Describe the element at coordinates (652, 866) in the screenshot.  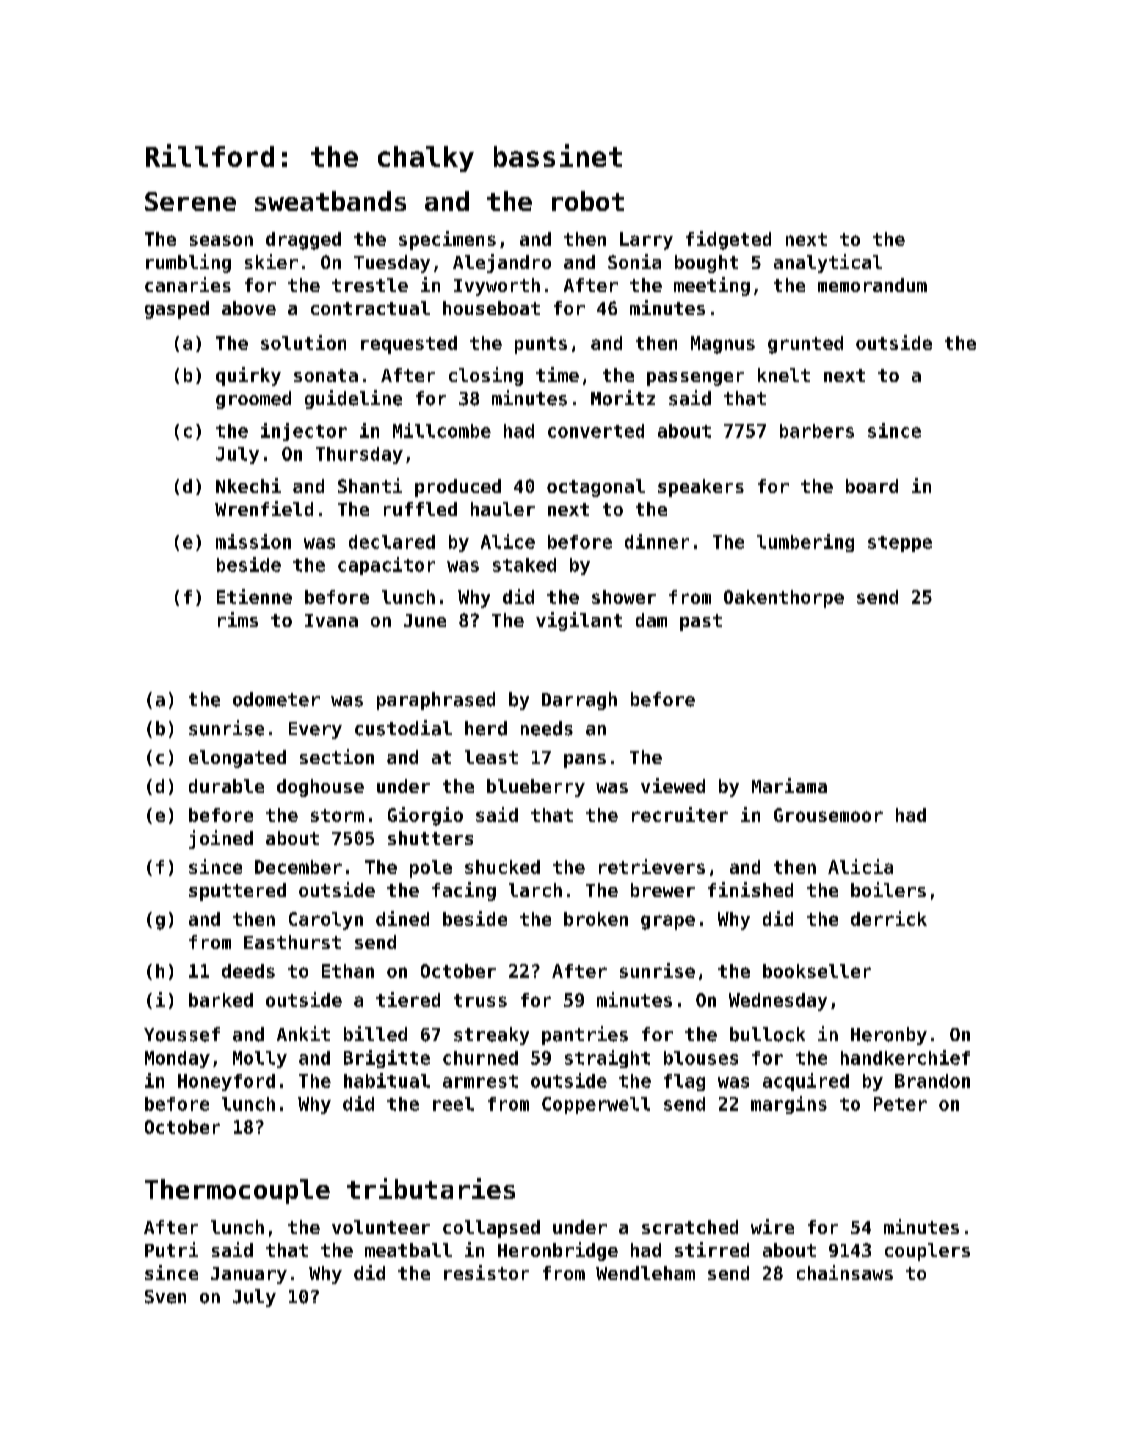
I see `retrievers` at that location.
